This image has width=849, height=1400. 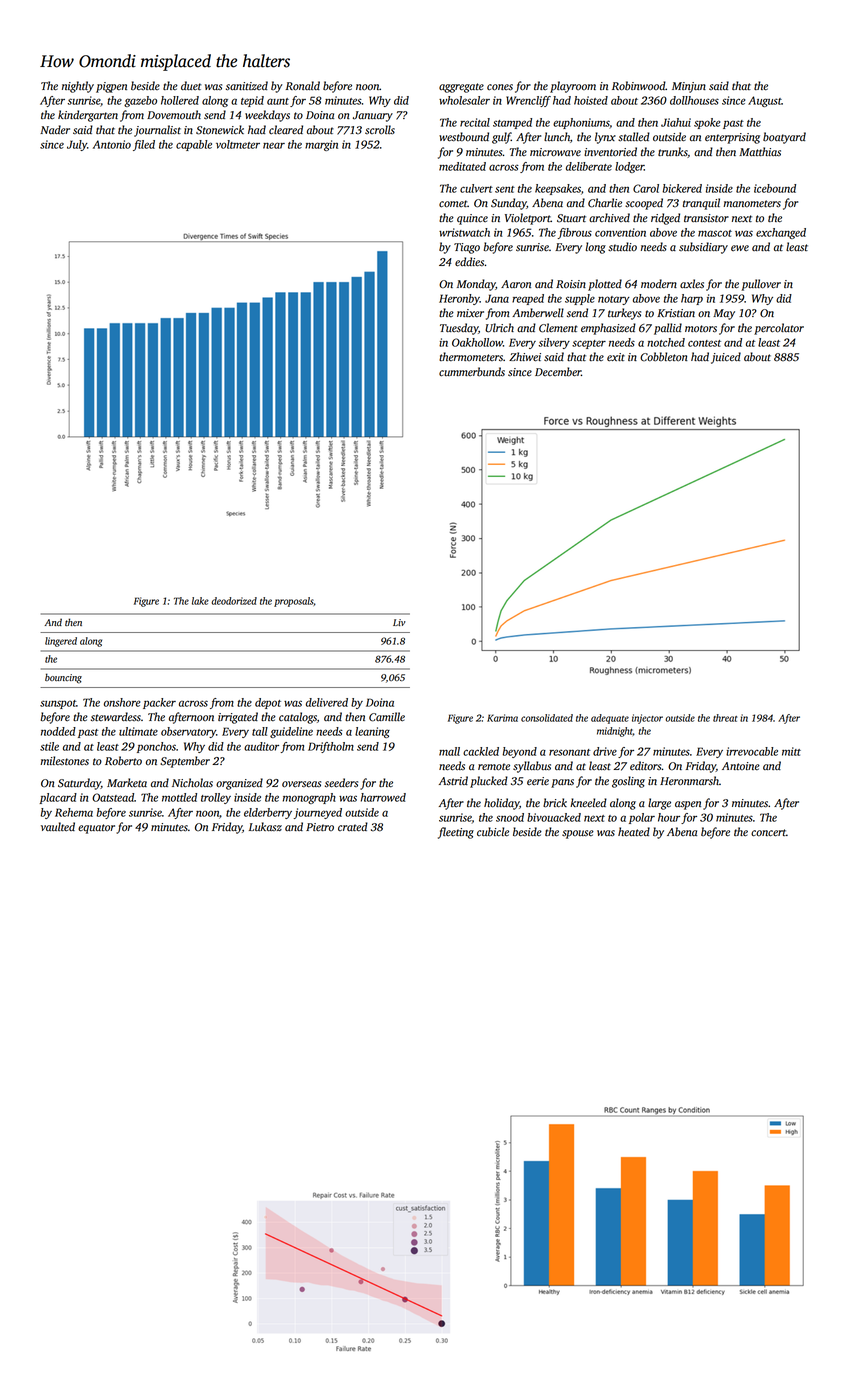 What do you see at coordinates (459, 299) in the image?
I see `Heronby` at bounding box center [459, 299].
